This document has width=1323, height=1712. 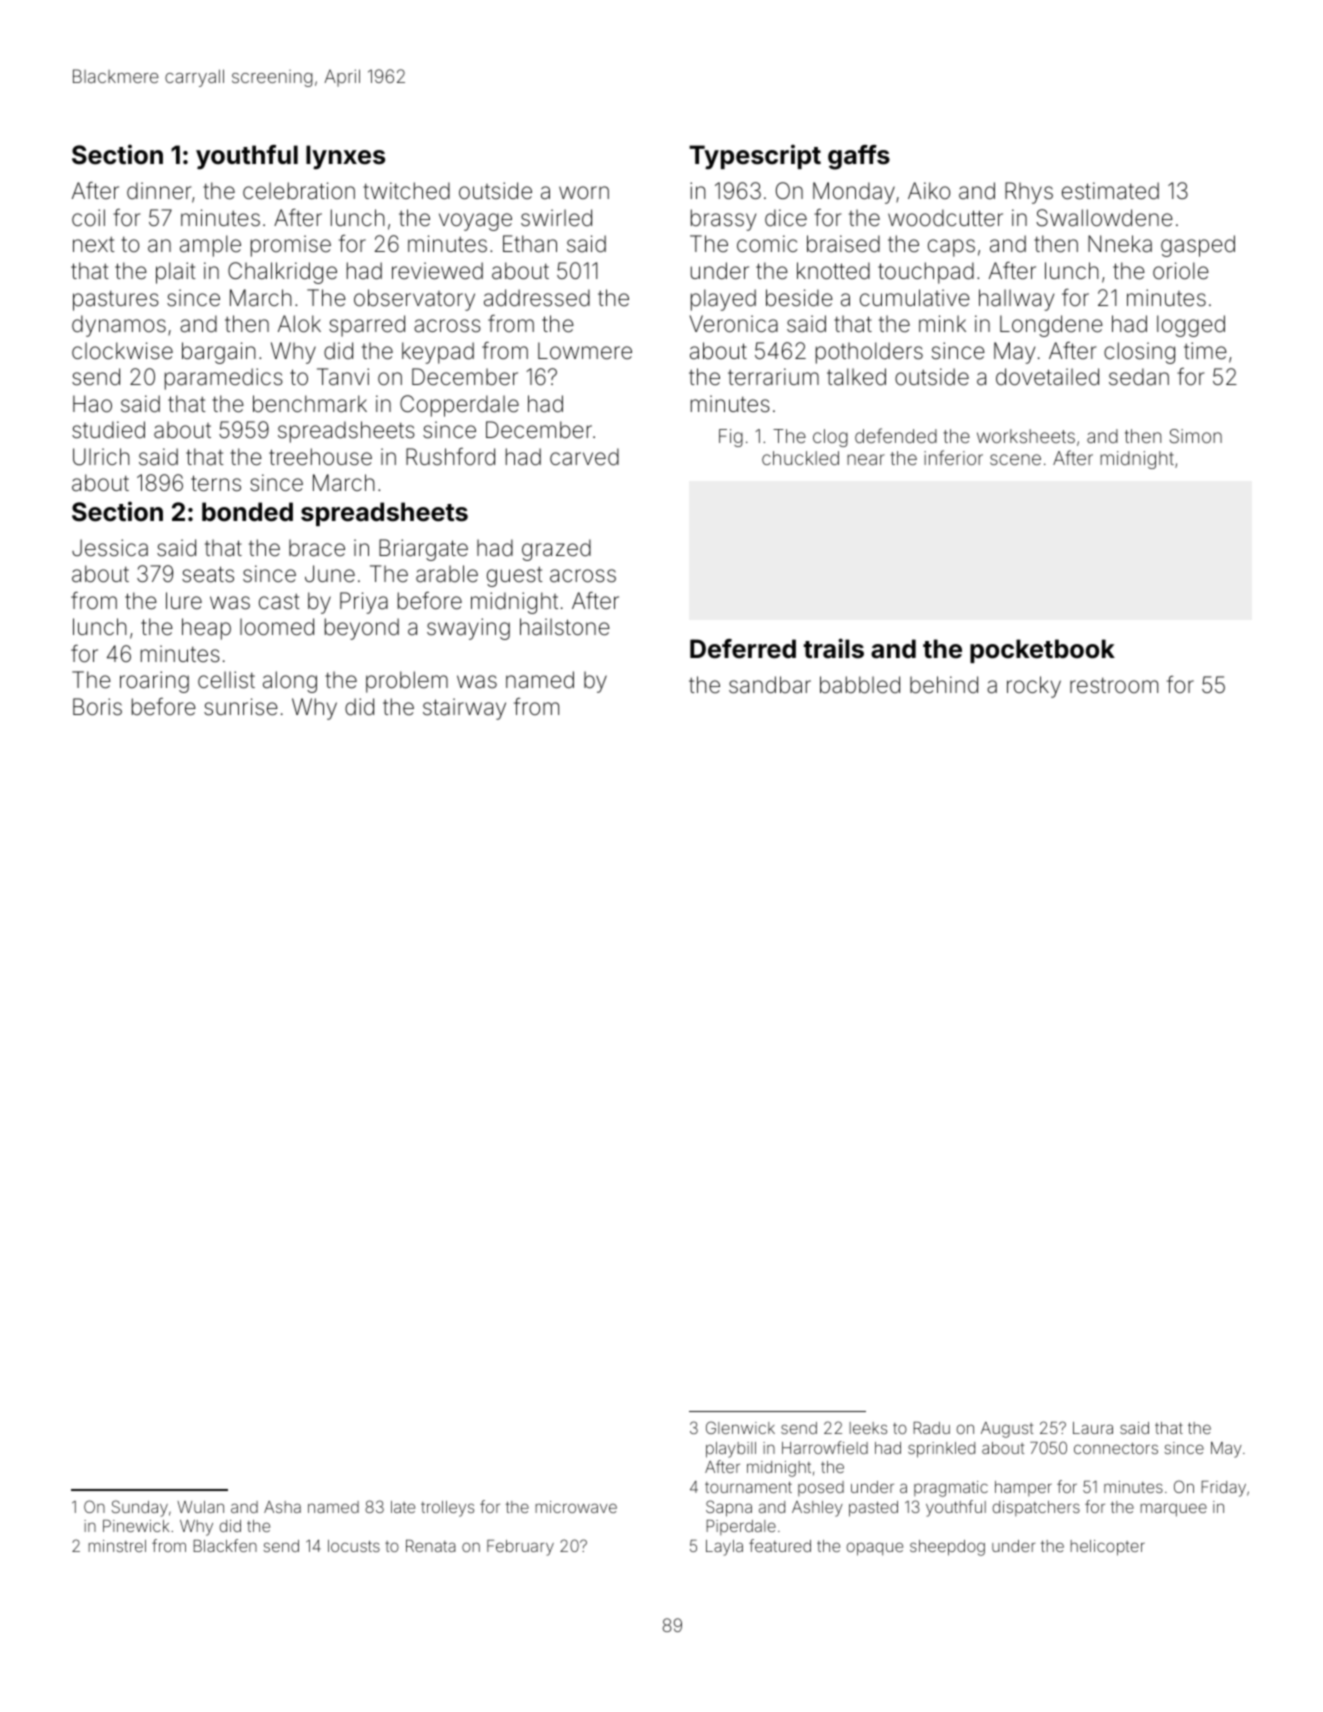 I want to click on Glenwick, so click(x=740, y=1427).
